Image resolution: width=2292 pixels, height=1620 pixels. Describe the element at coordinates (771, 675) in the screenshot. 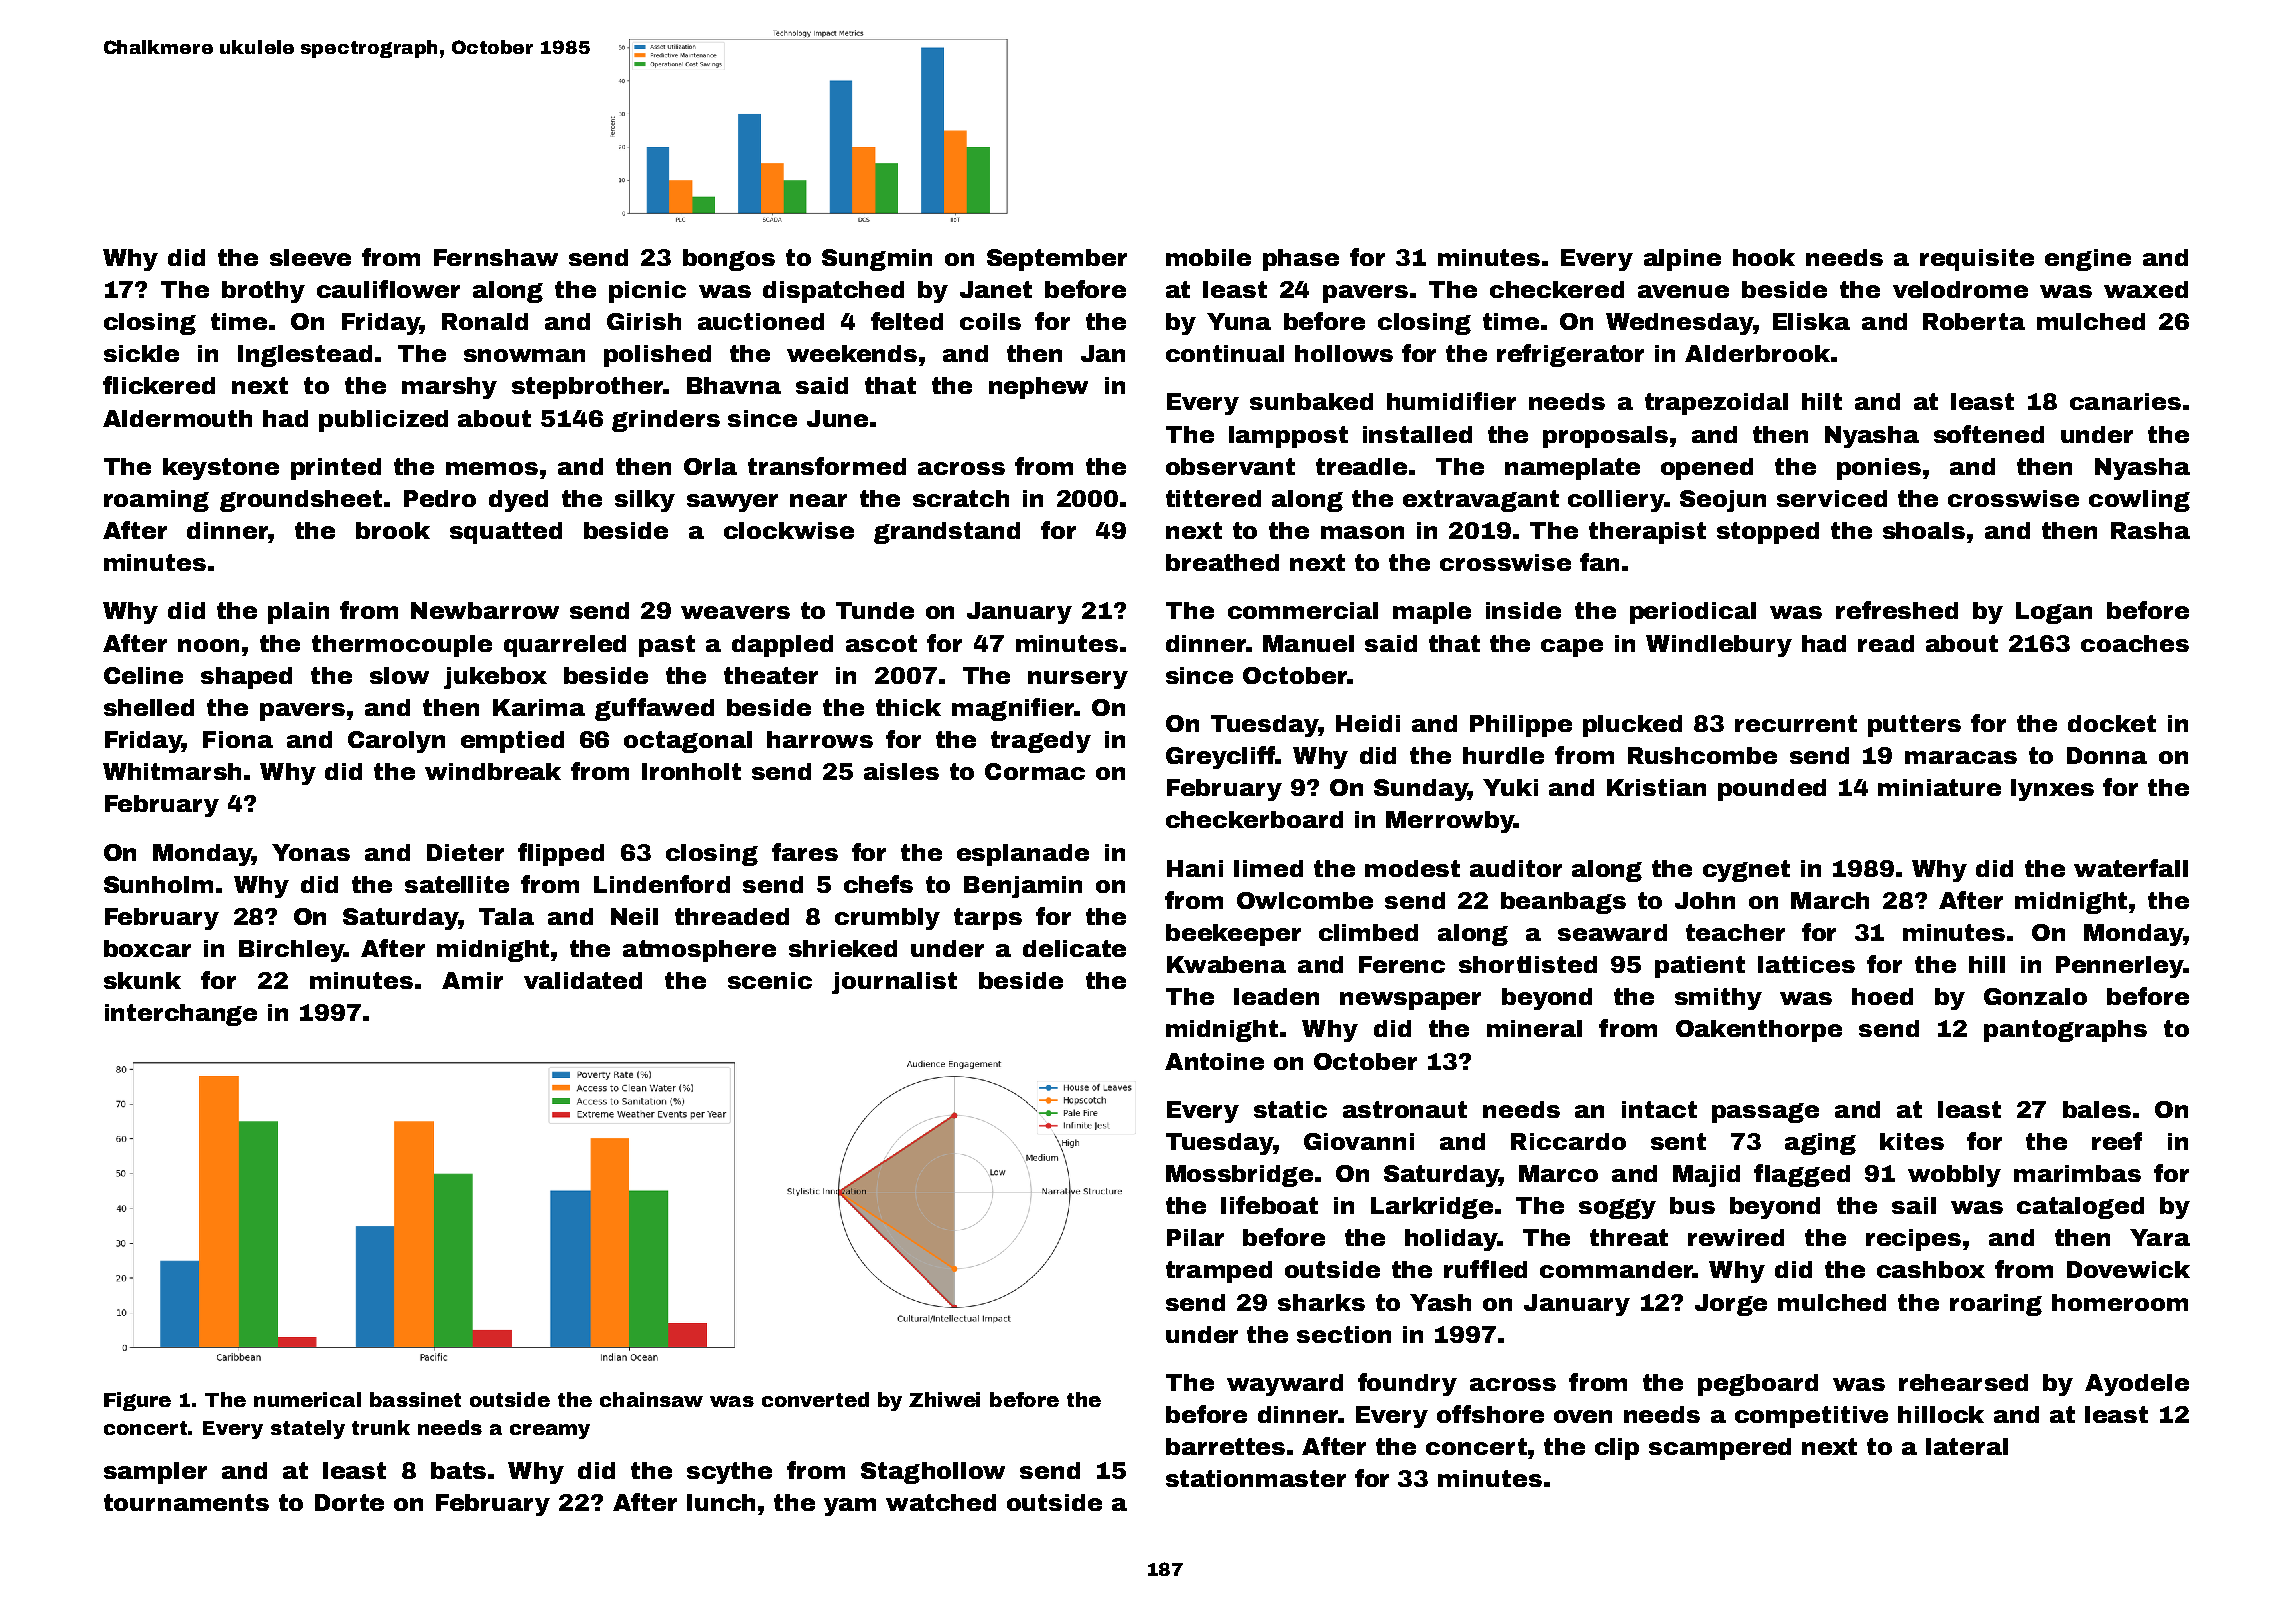

I see `theater` at that location.
